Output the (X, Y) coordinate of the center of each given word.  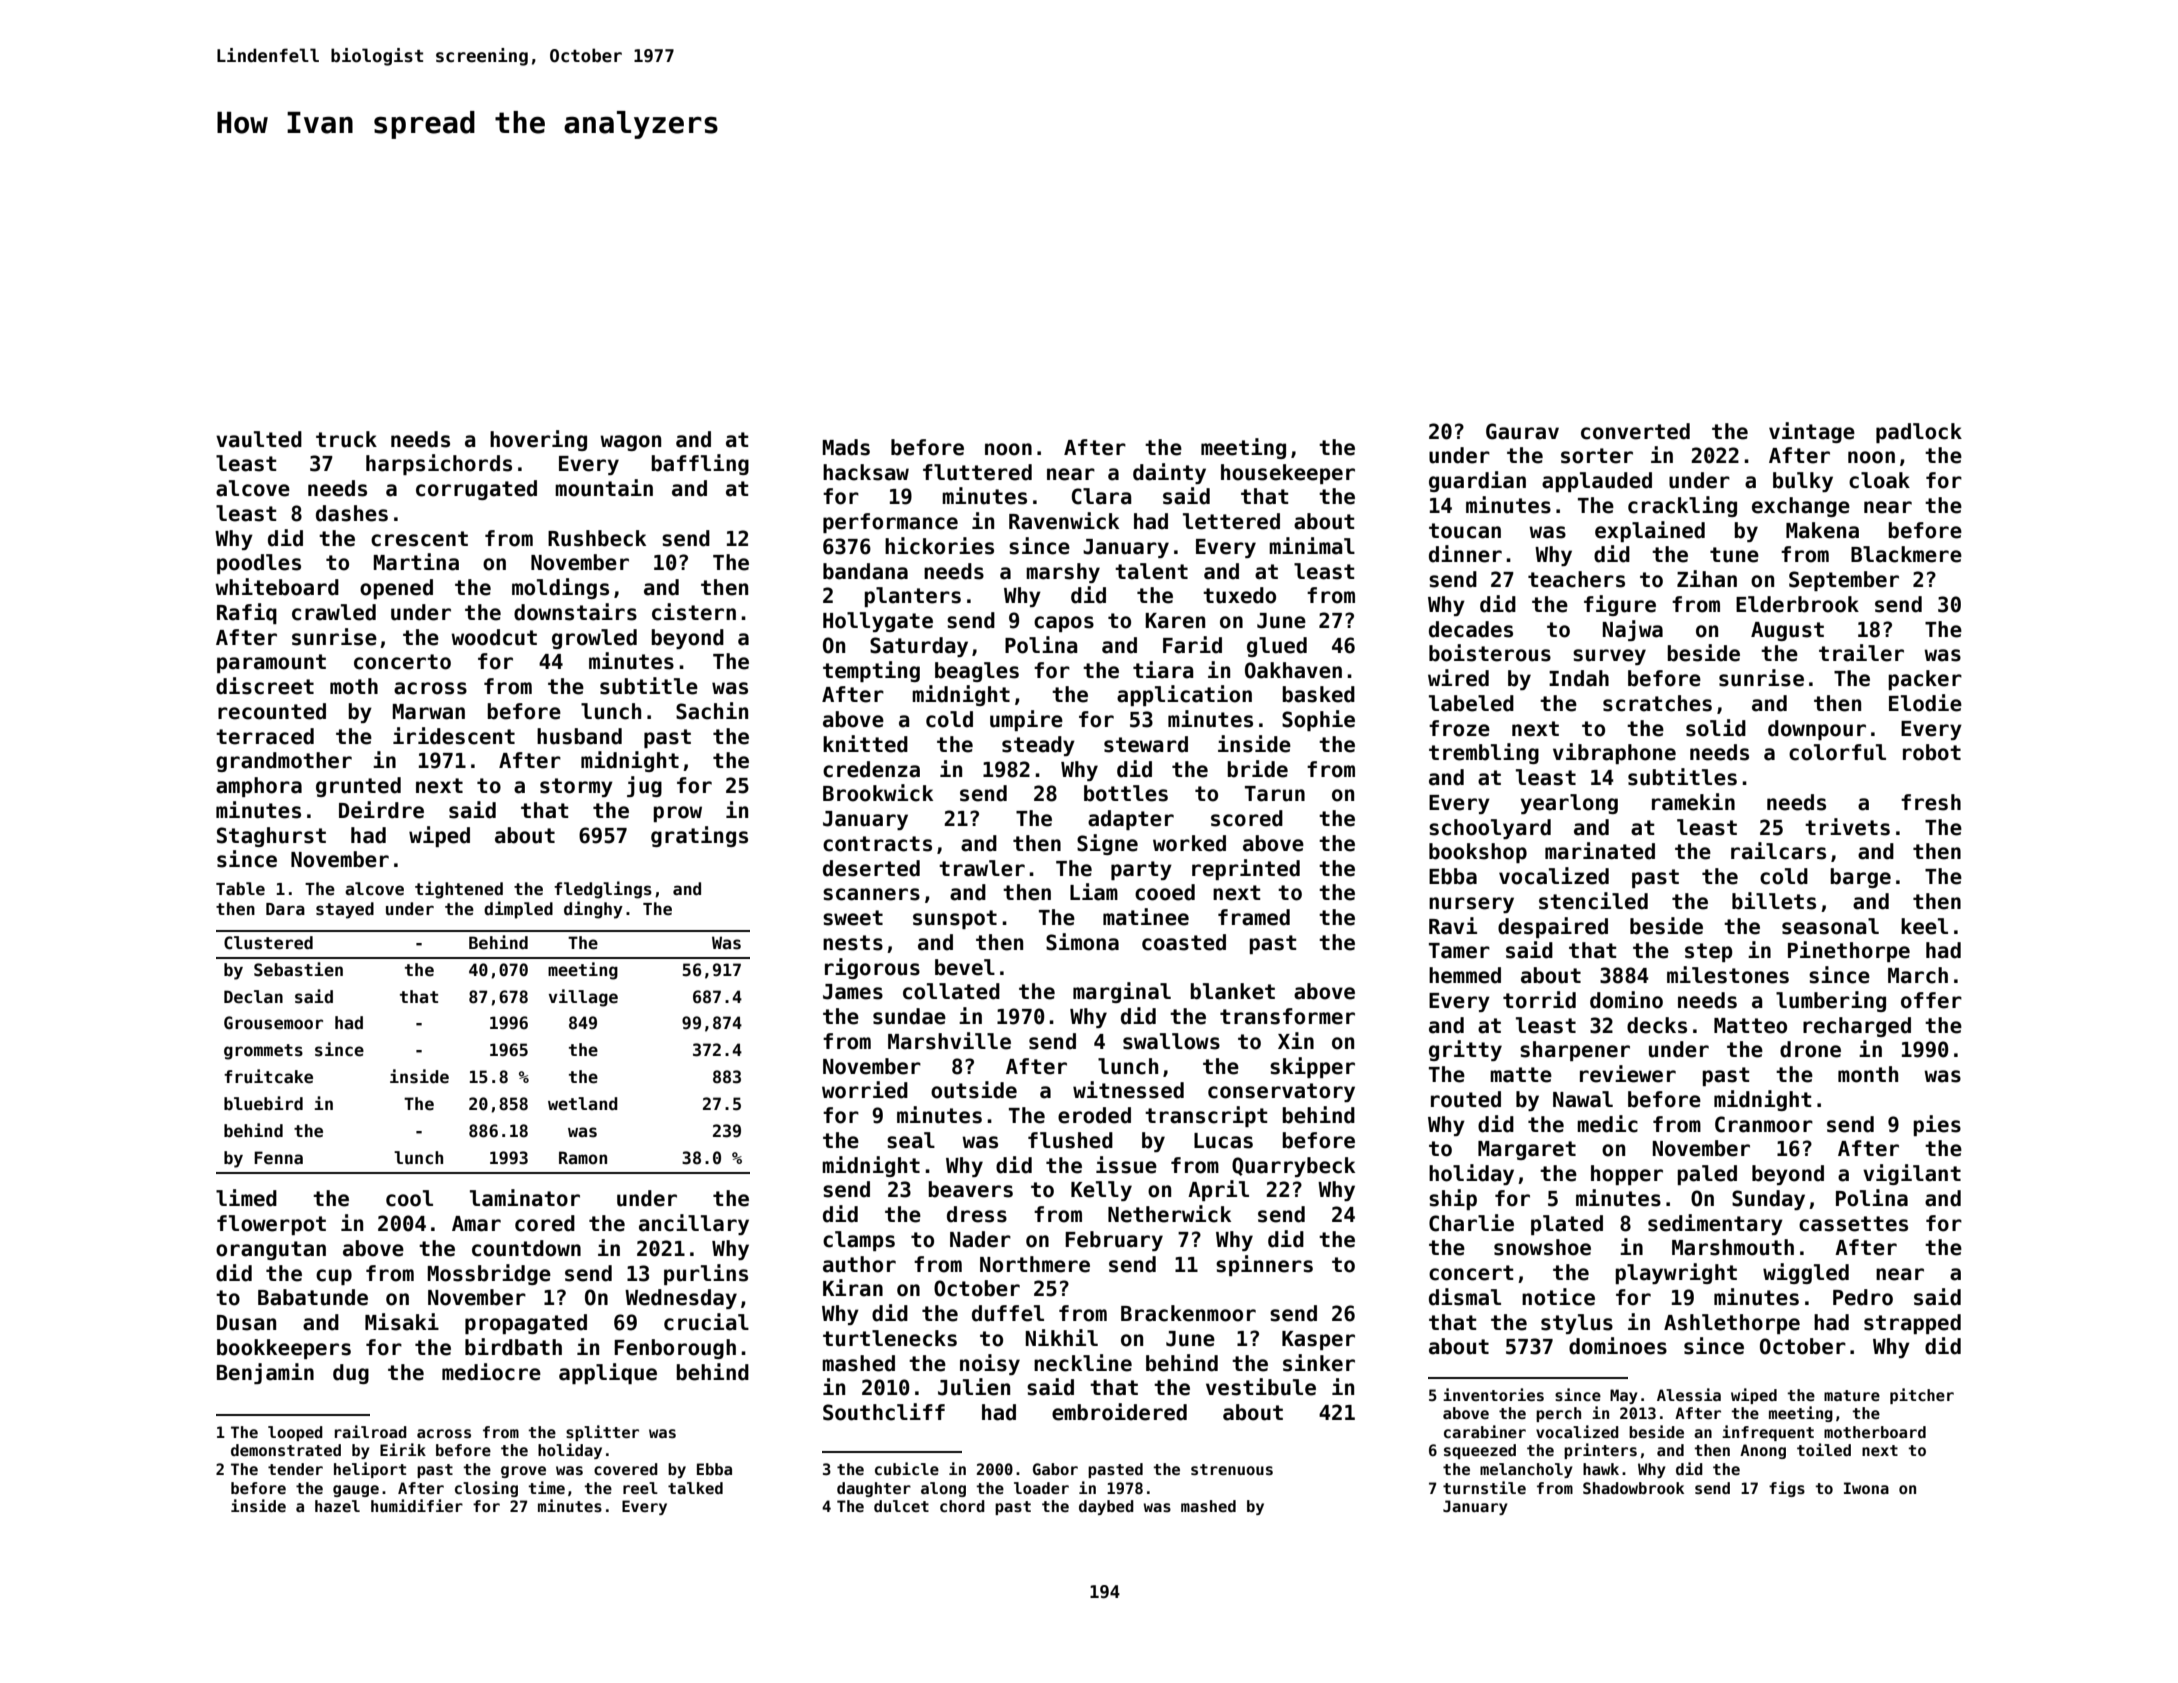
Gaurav (1522, 431)
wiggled (1806, 1273)
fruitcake (268, 1076)
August (1787, 631)
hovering (538, 440)
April (1218, 1190)
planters (912, 597)
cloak (1879, 480)
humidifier (417, 1505)
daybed (1106, 1507)
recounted (272, 711)
